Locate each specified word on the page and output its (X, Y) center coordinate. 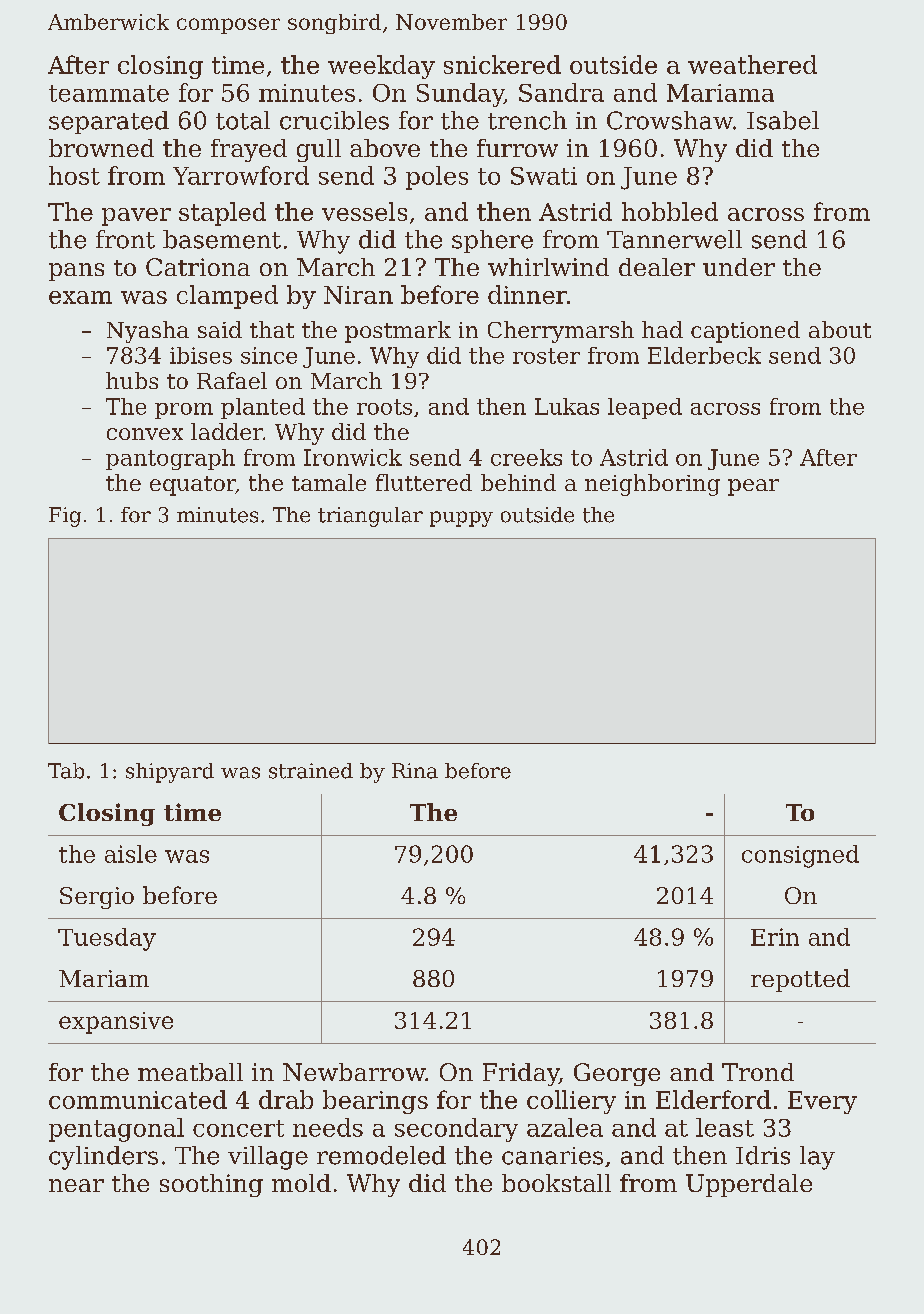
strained (311, 771)
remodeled (381, 1155)
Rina (415, 771)
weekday (381, 67)
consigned (800, 856)
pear (753, 487)
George (617, 1074)
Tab (66, 771)
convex (145, 434)
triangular (370, 517)
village (268, 1158)
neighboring (652, 485)
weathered (752, 64)
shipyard (170, 773)
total (243, 120)
